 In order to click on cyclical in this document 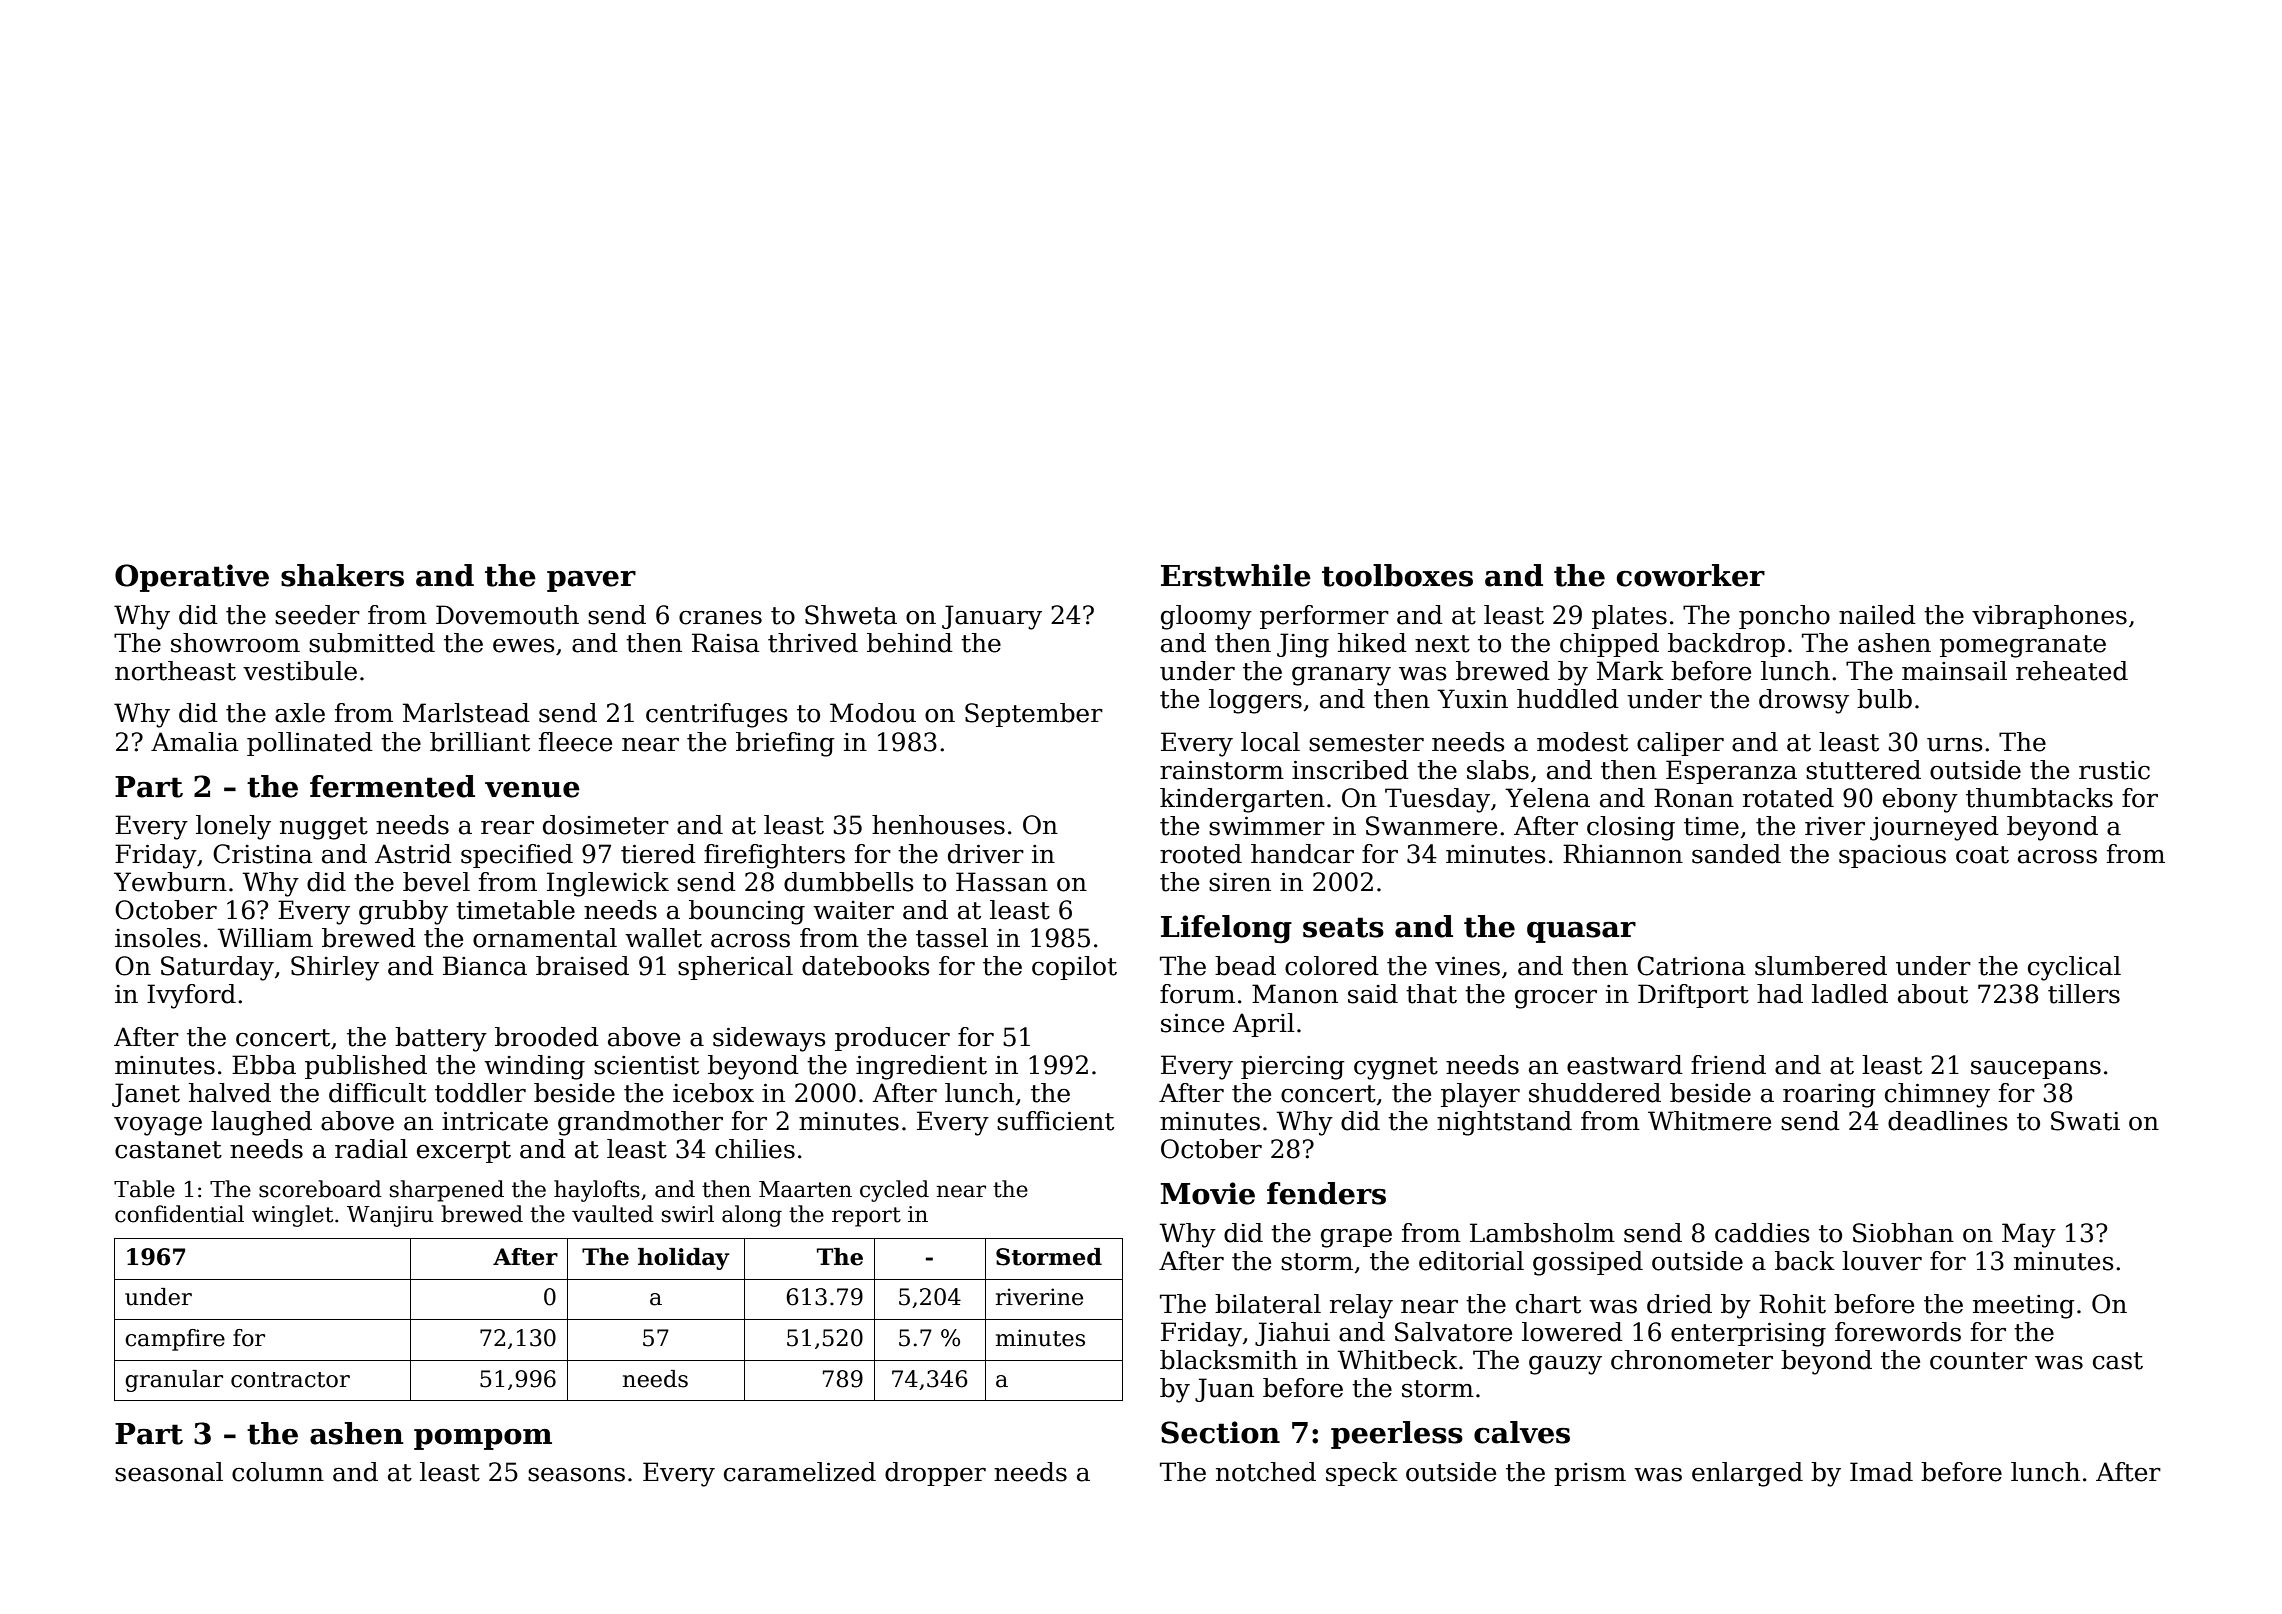, I will do `click(2074, 968)`.
